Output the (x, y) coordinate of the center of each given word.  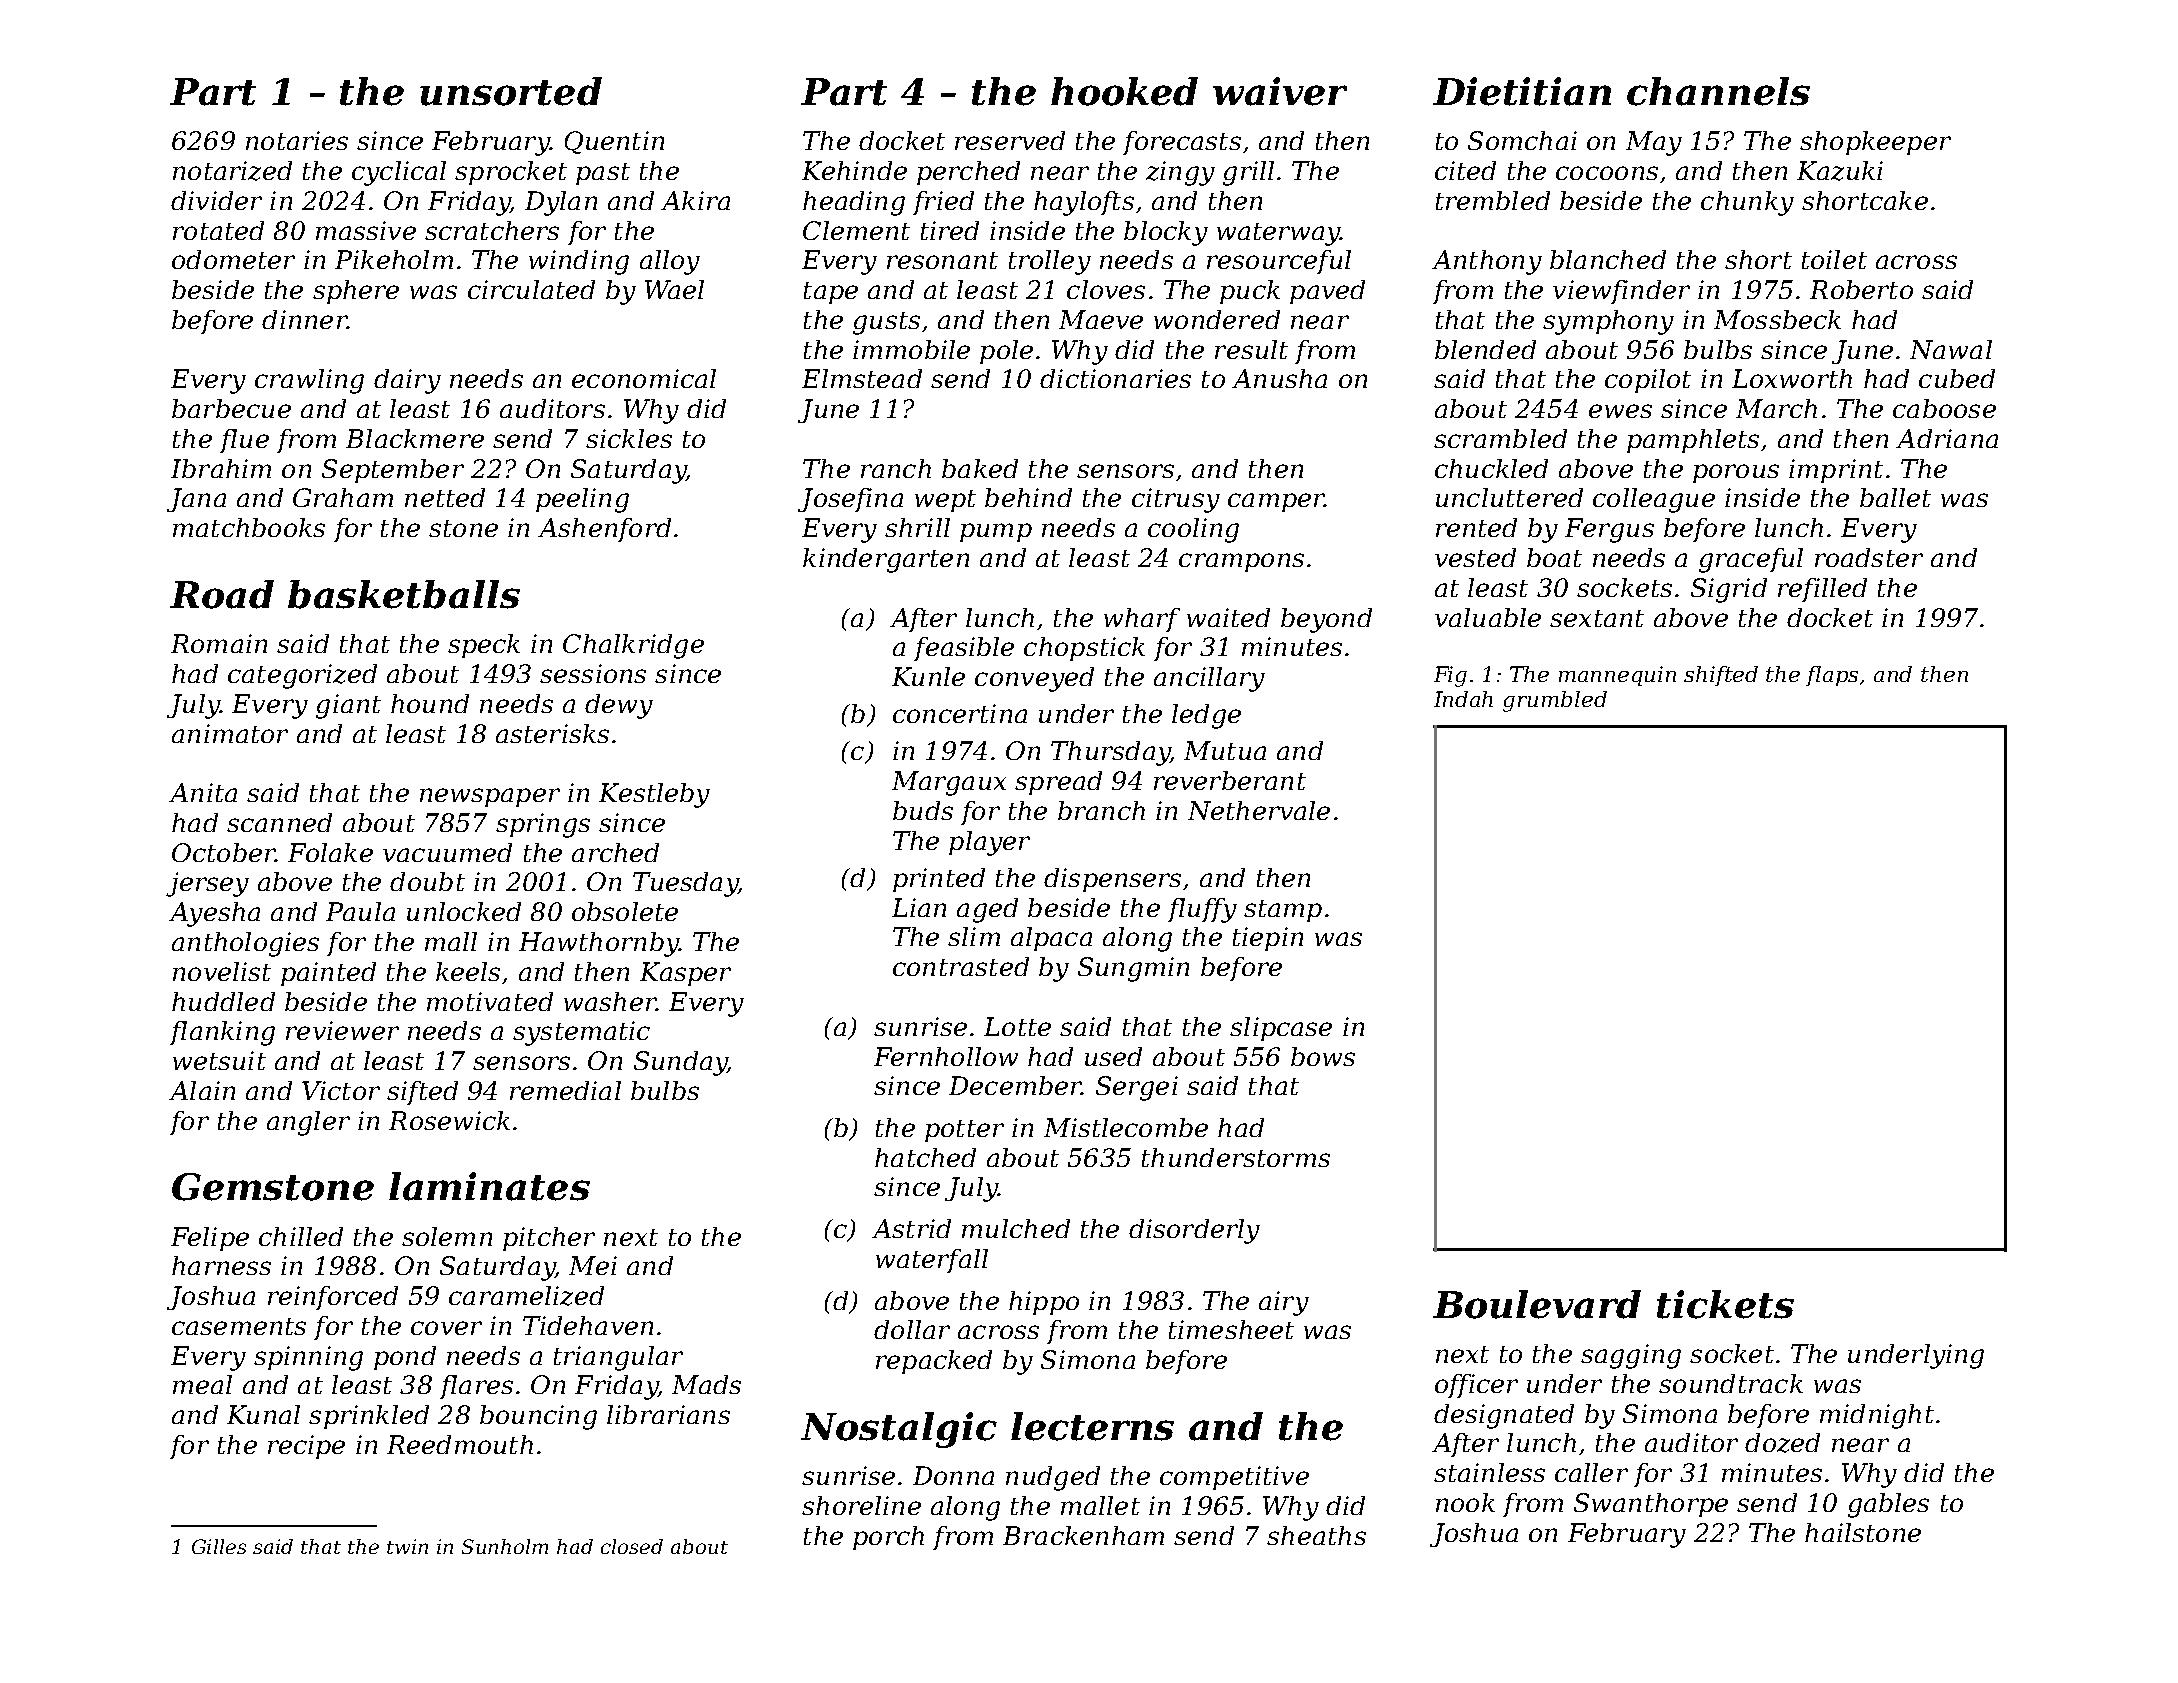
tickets (1725, 1304)
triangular (618, 1358)
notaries (297, 140)
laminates (489, 1186)
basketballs (404, 594)
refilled (1822, 590)
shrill (917, 527)
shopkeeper (1875, 143)
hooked (1124, 91)
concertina (960, 713)
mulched (1016, 1228)
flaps (1832, 676)
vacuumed (447, 852)
